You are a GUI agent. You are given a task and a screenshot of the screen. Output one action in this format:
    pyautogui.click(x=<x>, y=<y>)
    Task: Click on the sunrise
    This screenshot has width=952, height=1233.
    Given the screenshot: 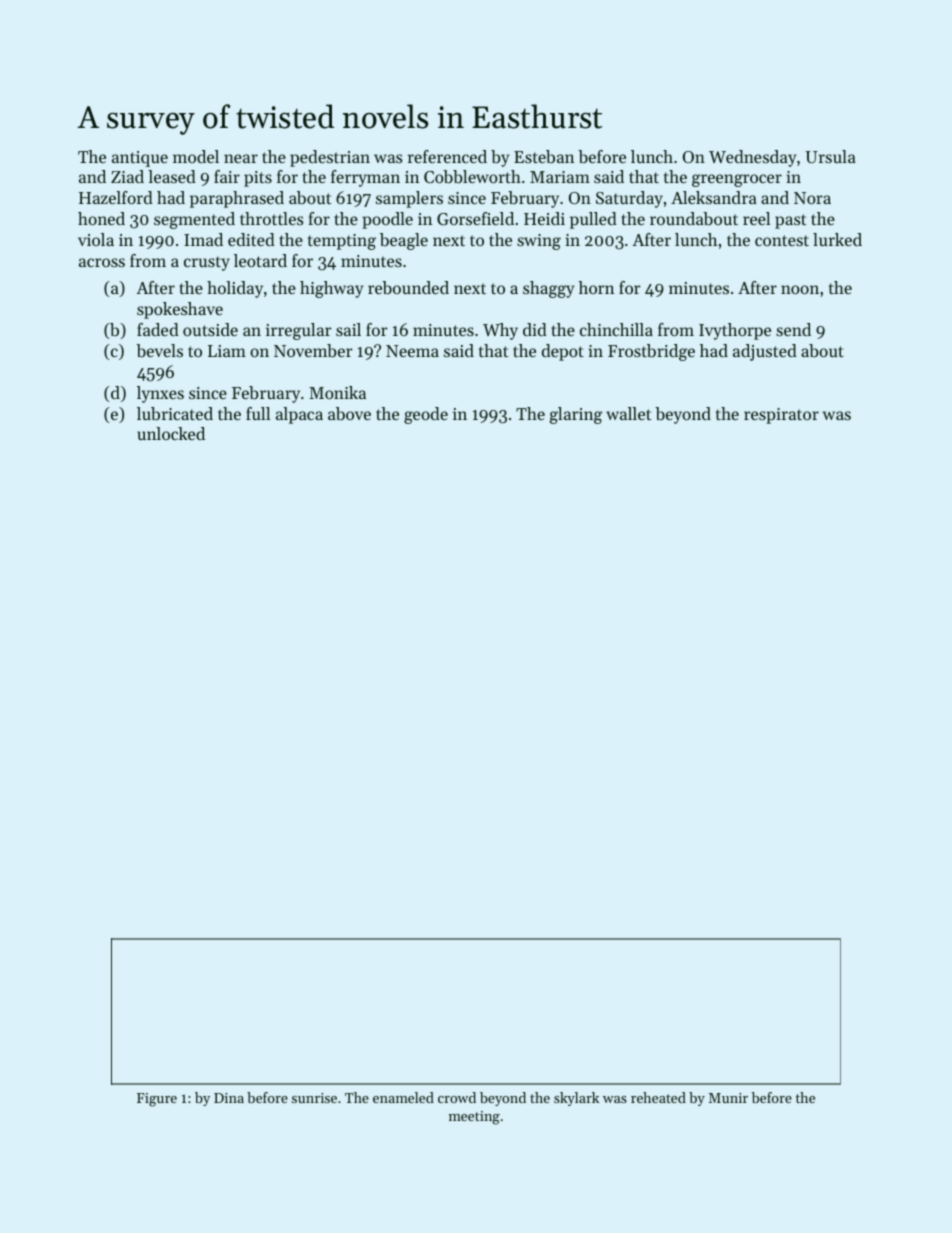 What is the action you would take?
    pyautogui.click(x=314, y=1098)
